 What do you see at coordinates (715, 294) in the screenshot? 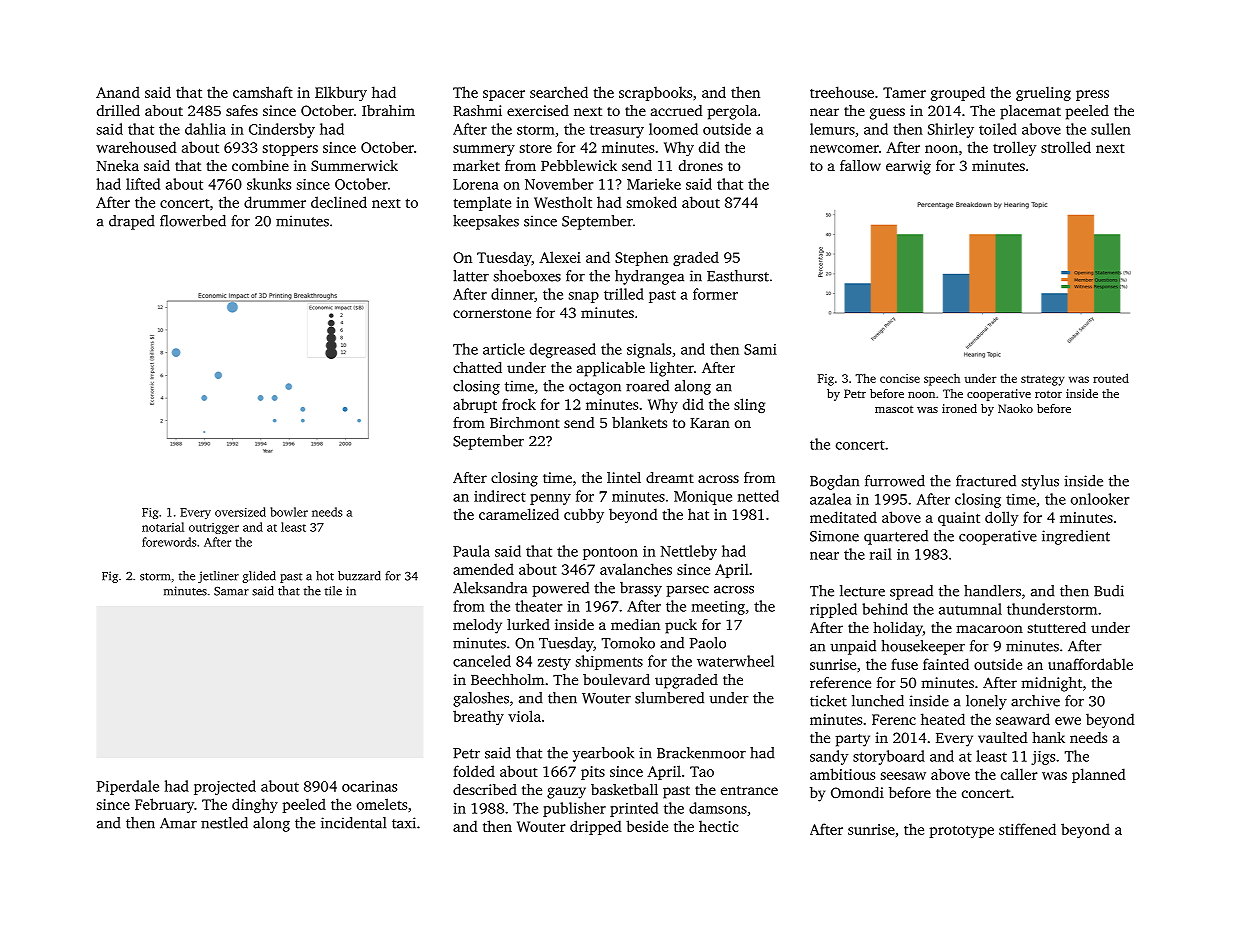
I see `former` at bounding box center [715, 294].
